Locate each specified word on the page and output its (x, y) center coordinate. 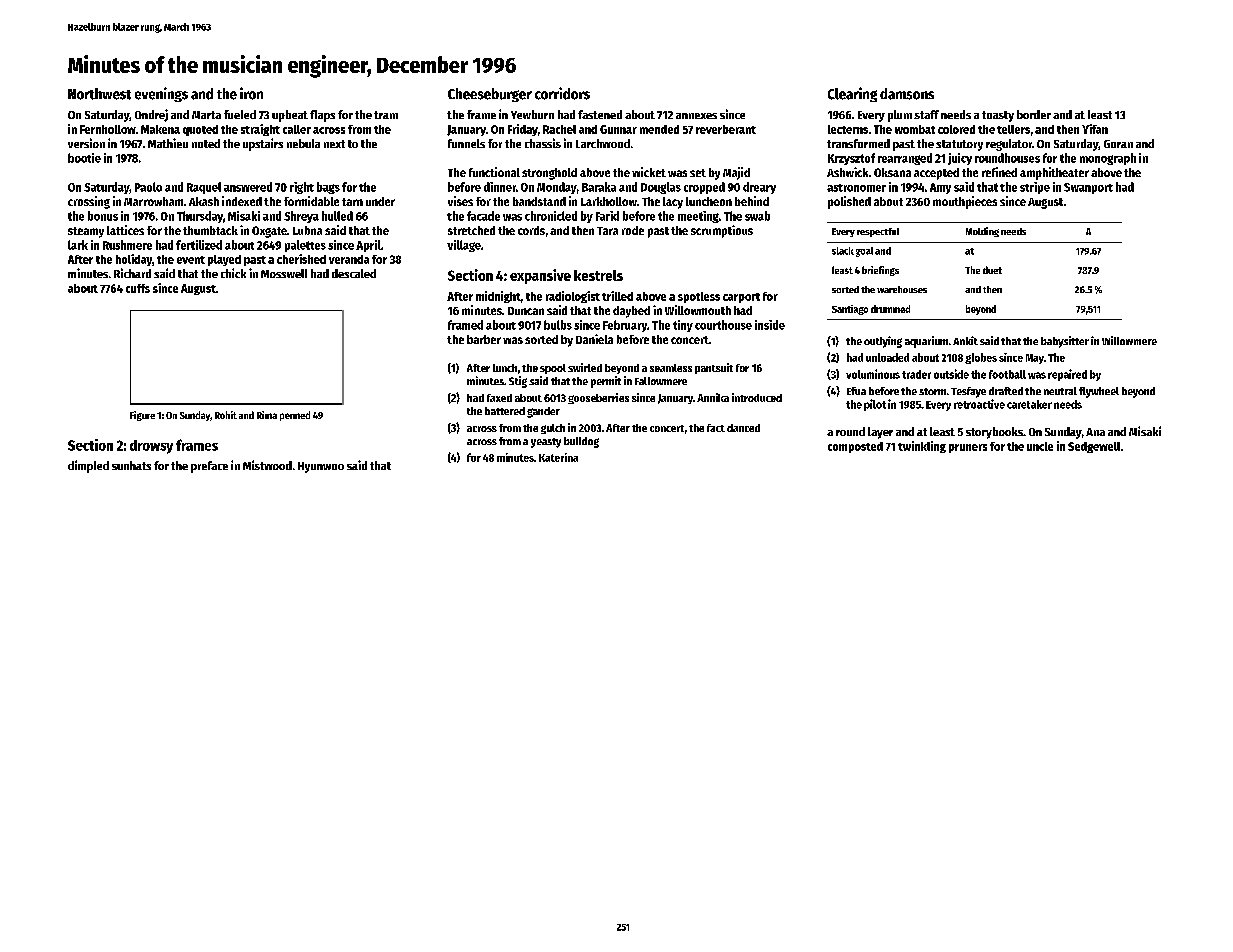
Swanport (1088, 188)
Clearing (852, 94)
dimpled (88, 466)
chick (233, 273)
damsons (907, 94)
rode (633, 230)
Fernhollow (108, 129)
